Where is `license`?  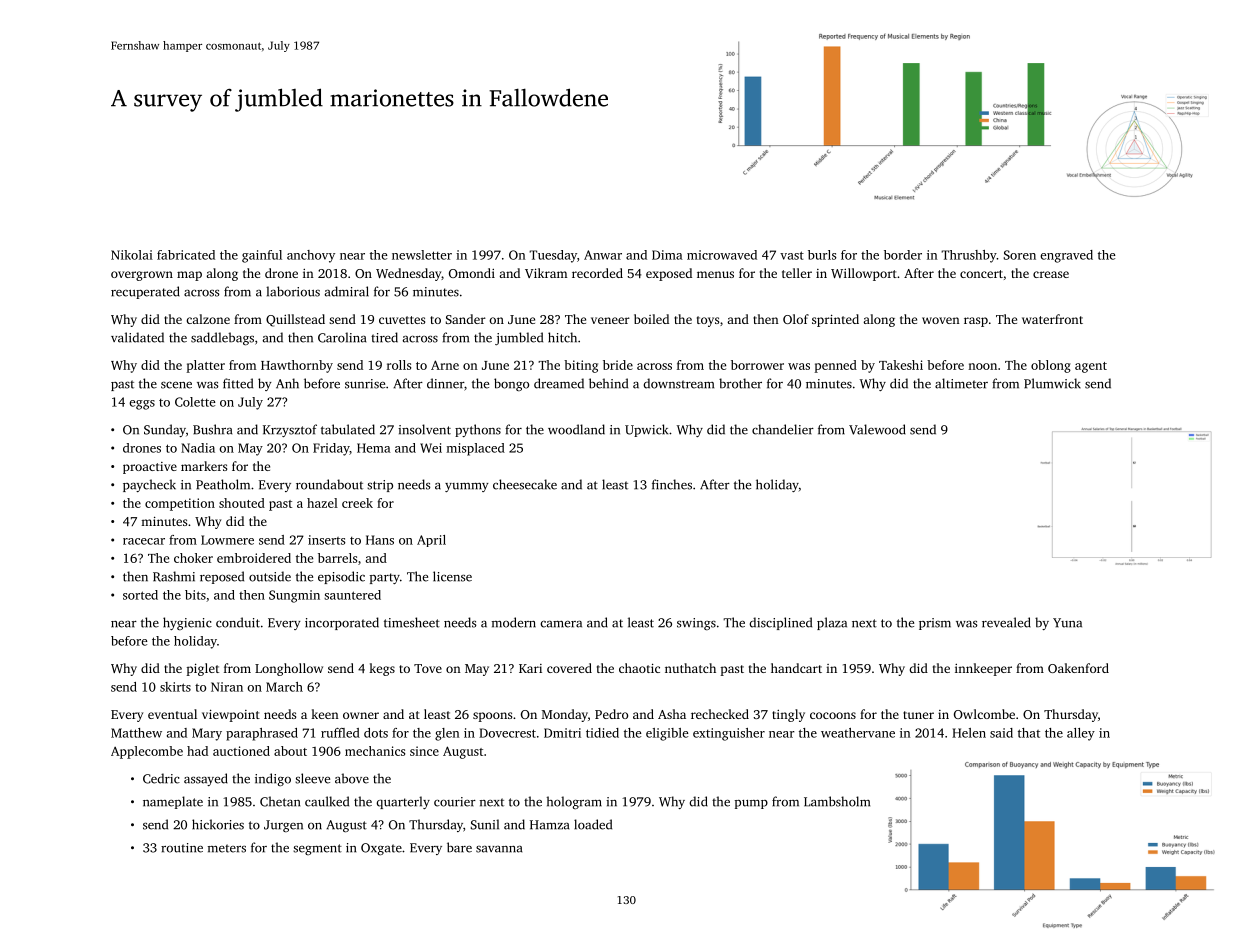 license is located at coordinates (452, 576).
